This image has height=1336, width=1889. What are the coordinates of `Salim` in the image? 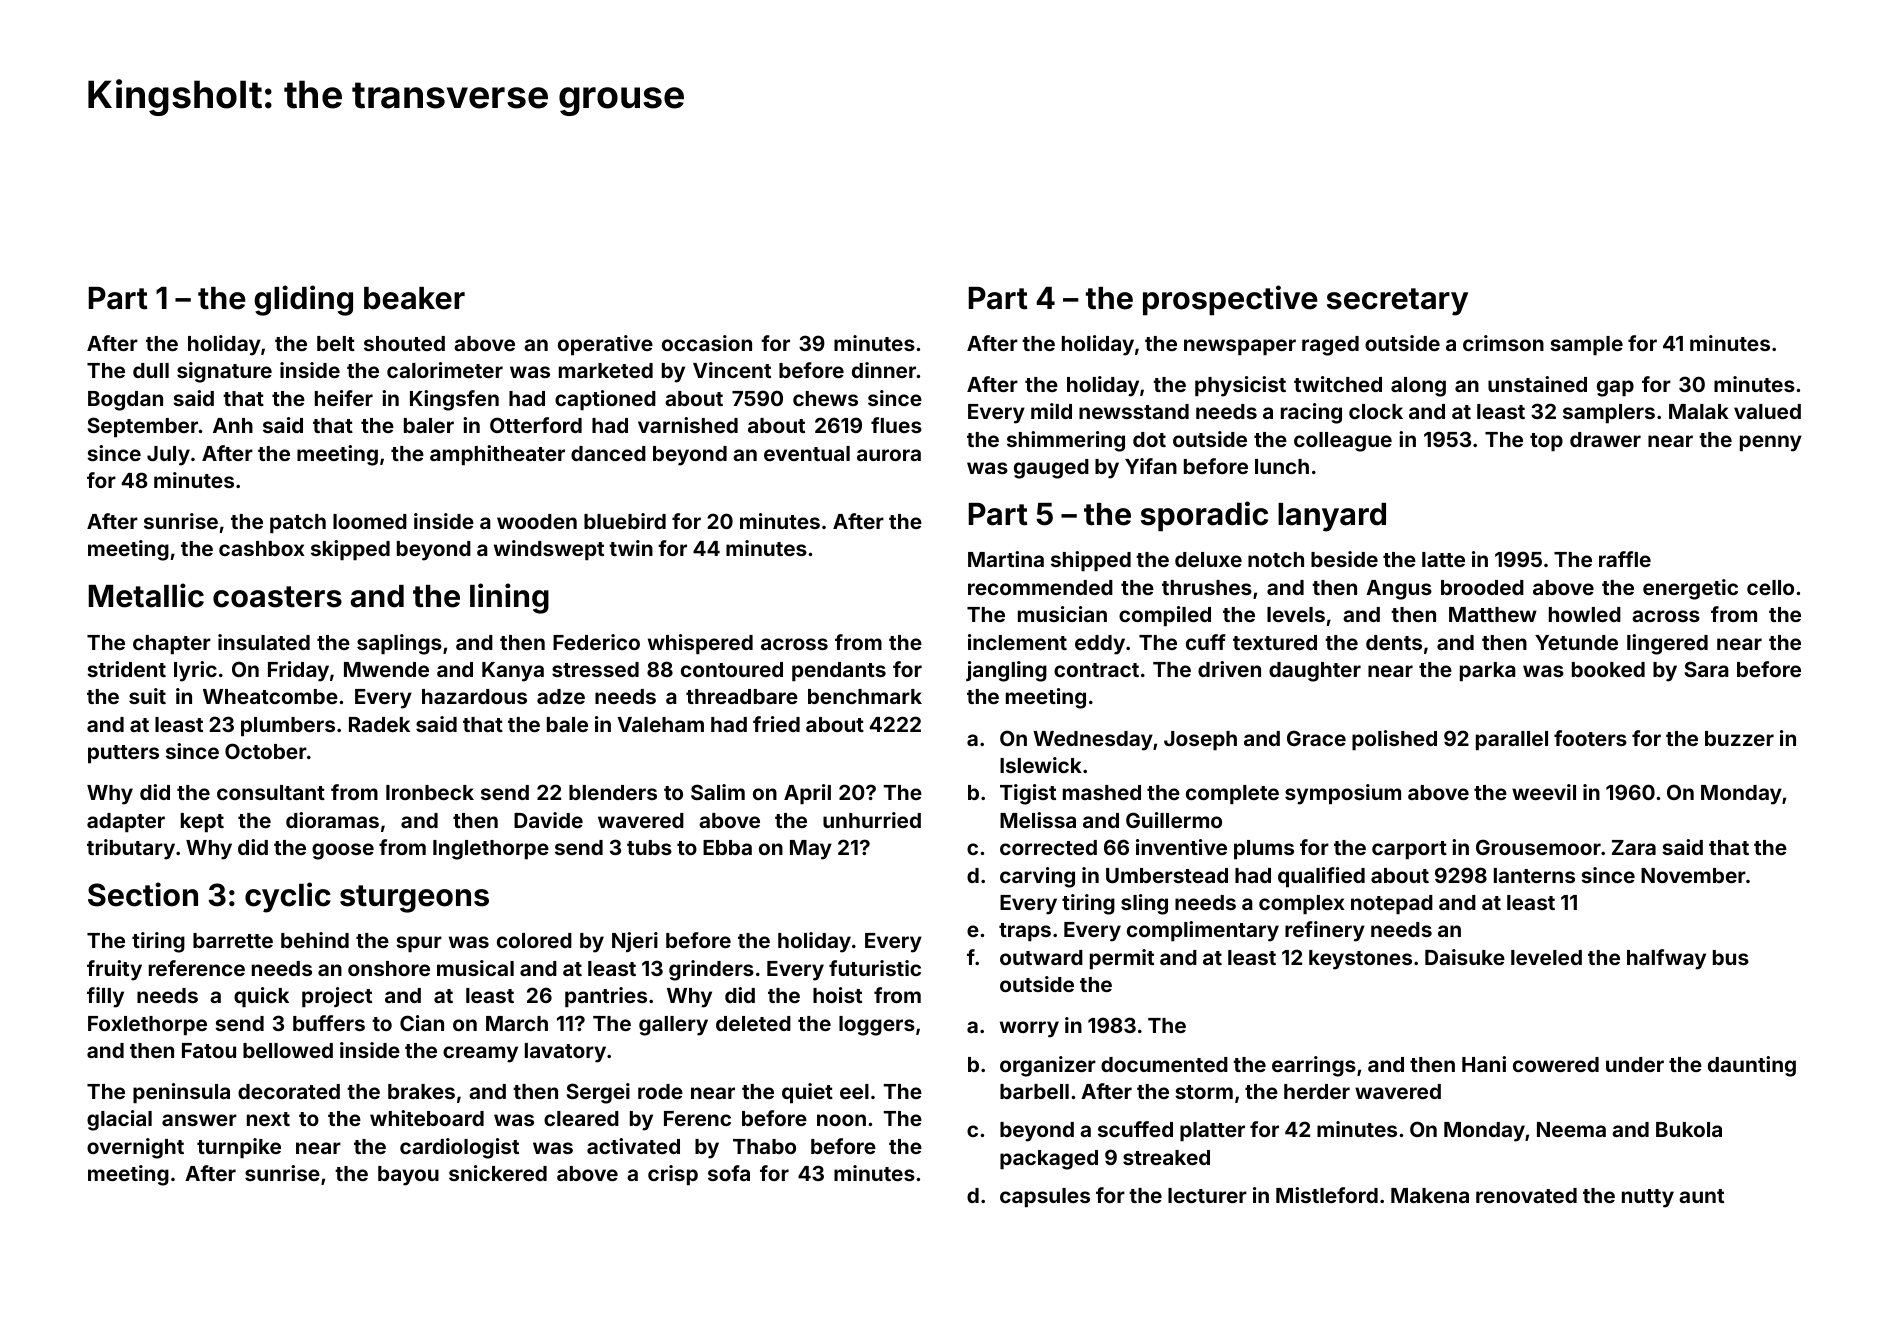 It's located at (718, 792).
